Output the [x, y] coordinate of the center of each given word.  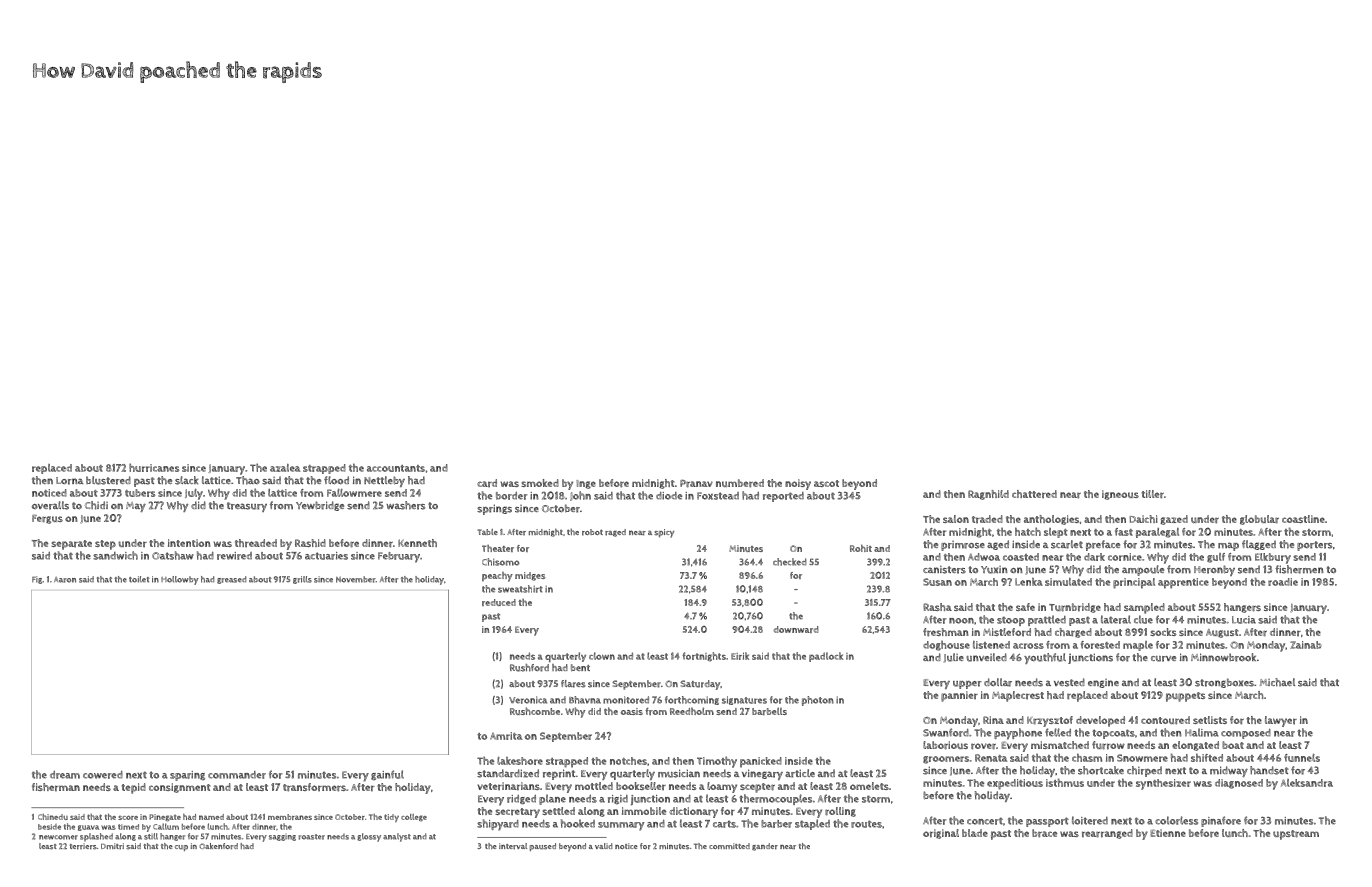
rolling [840, 812]
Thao [248, 480]
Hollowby [180, 580]
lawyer [1281, 721]
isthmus [1065, 782]
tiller [1153, 494]
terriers [83, 846]
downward [796, 629]
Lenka [1029, 582]
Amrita [506, 736]
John [580, 496]
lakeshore [520, 761]
